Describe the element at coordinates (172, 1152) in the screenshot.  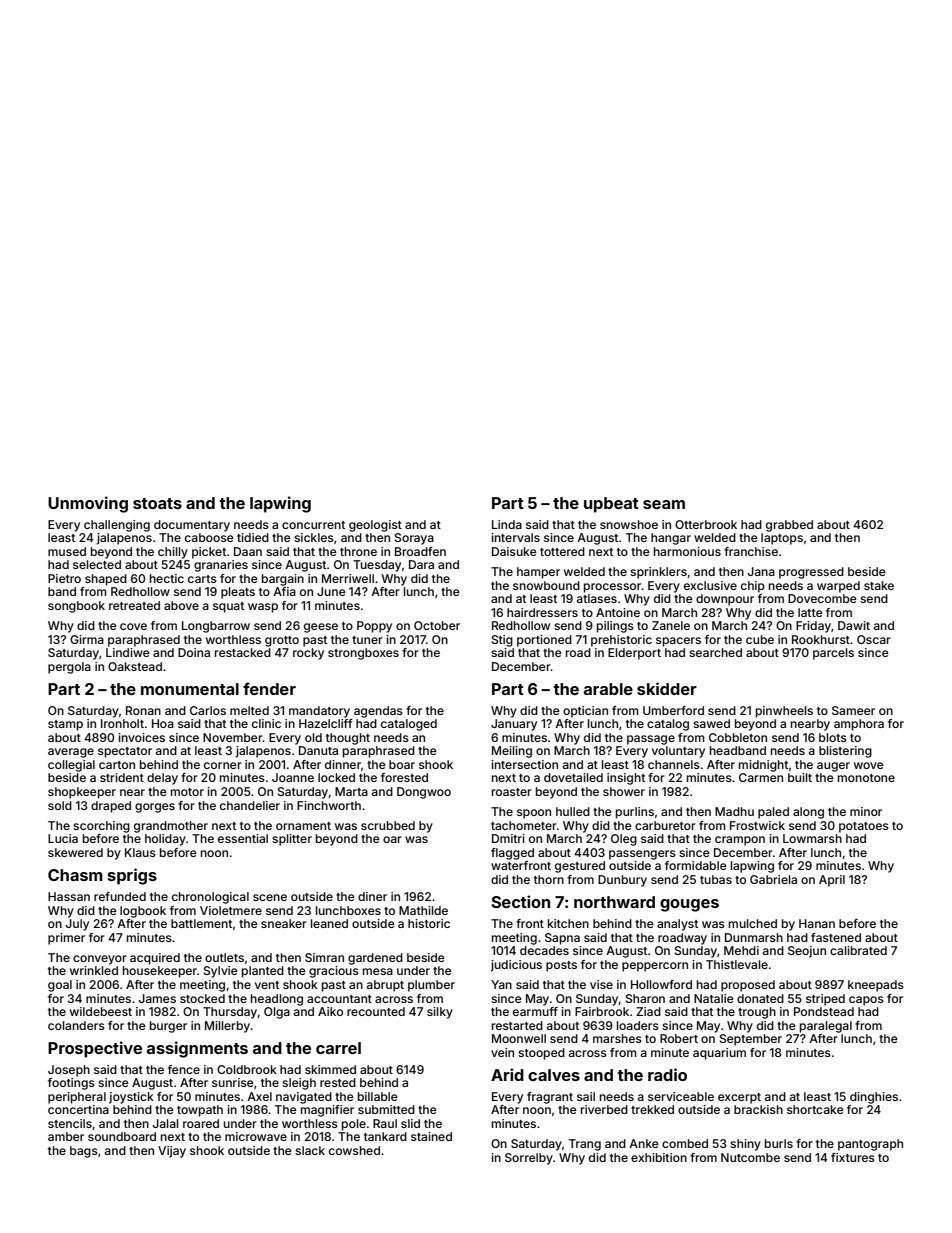
I see `Vijay` at that location.
